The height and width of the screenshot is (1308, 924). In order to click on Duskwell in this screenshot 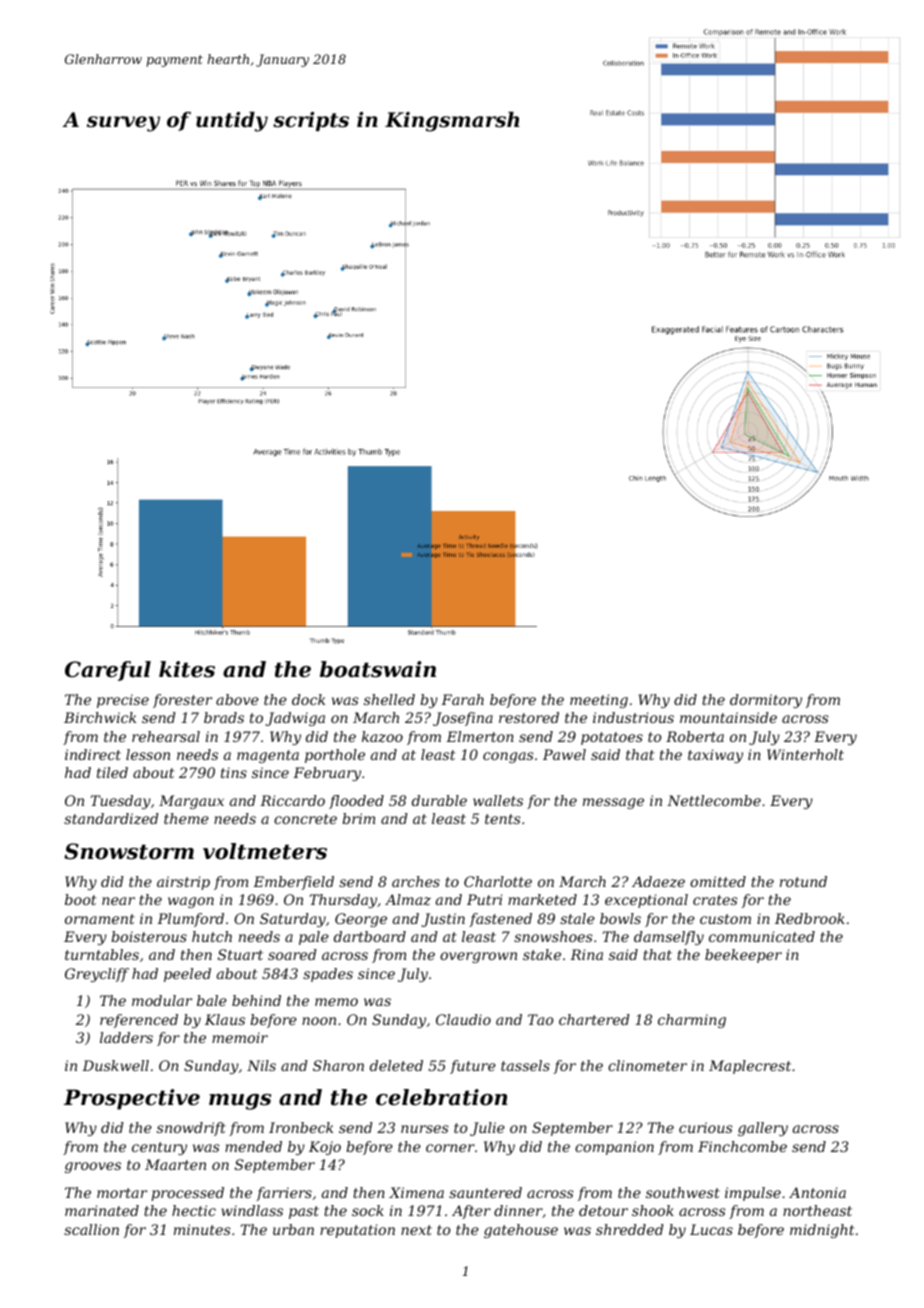, I will do `click(115, 1065)`.
